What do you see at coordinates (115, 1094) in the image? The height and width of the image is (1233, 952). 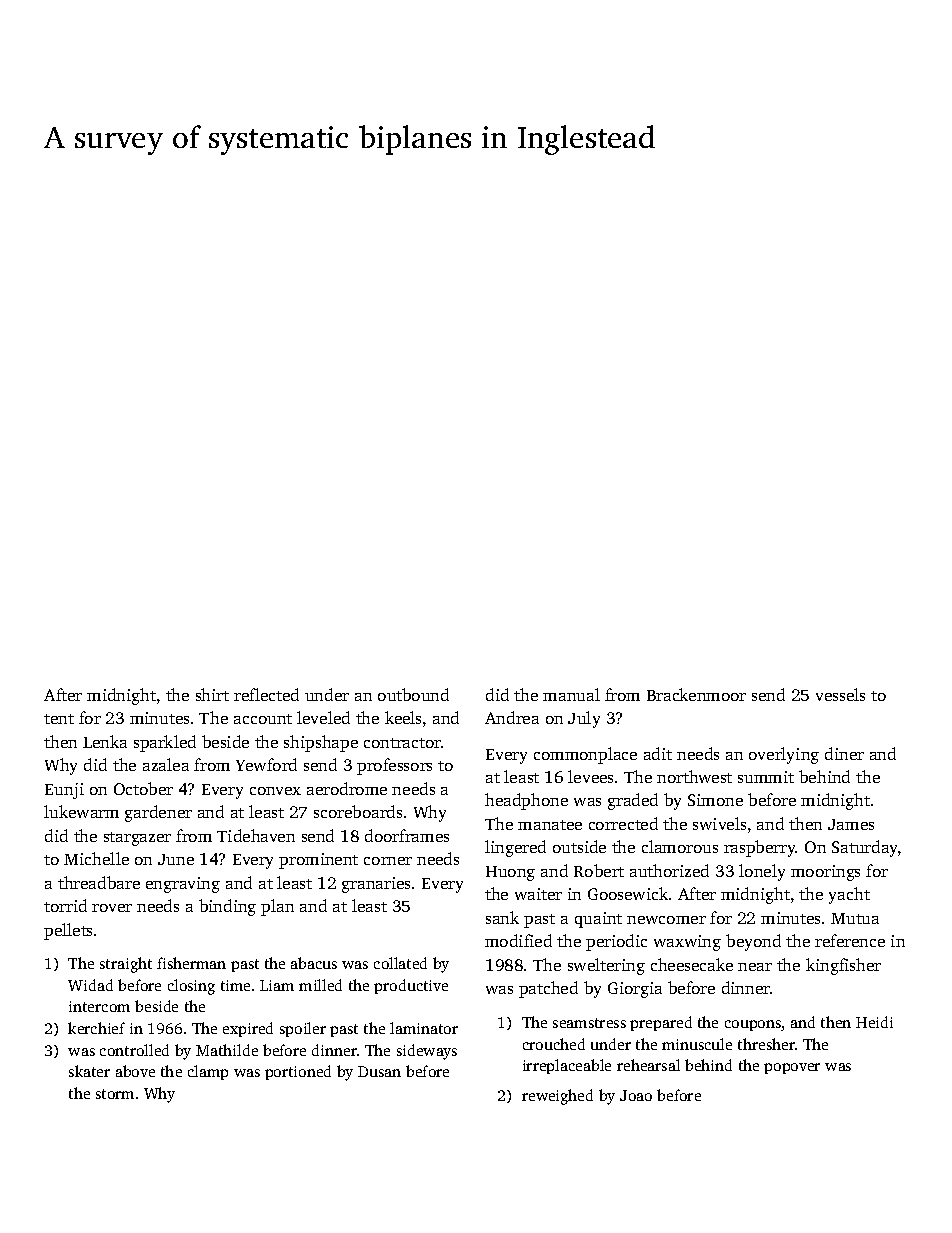 I see `storm` at bounding box center [115, 1094].
